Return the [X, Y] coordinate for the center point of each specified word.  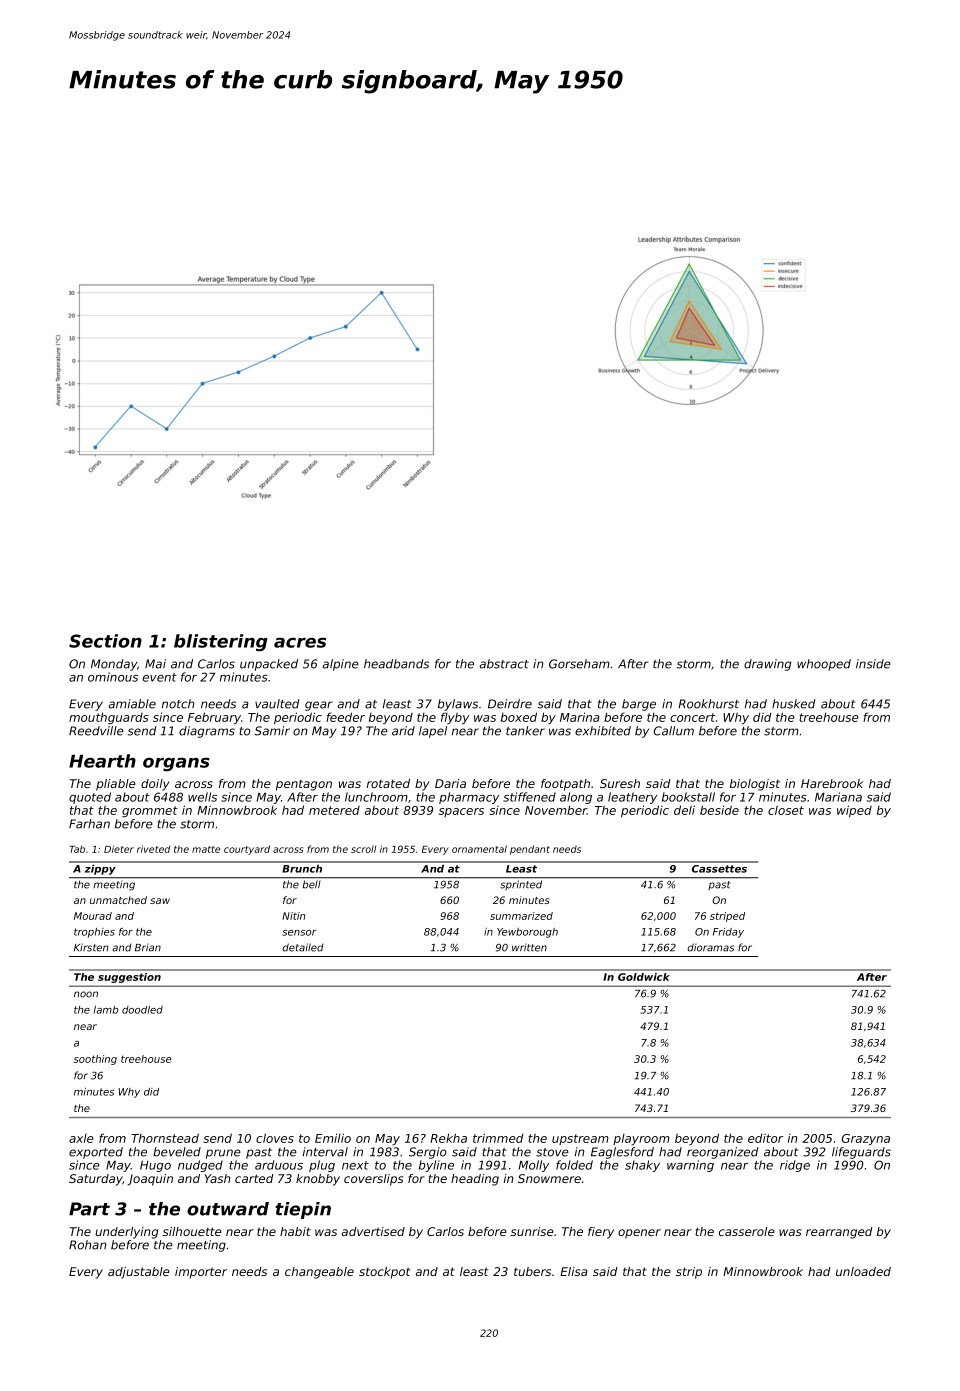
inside [873, 664]
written [529, 948]
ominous [113, 677]
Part [89, 1209]
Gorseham [579, 664]
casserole [747, 1231]
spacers [461, 812]
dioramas [710, 947]
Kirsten [91, 947]
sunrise [532, 1231]
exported [96, 1153]
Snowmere [549, 1178]
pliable [116, 785]
